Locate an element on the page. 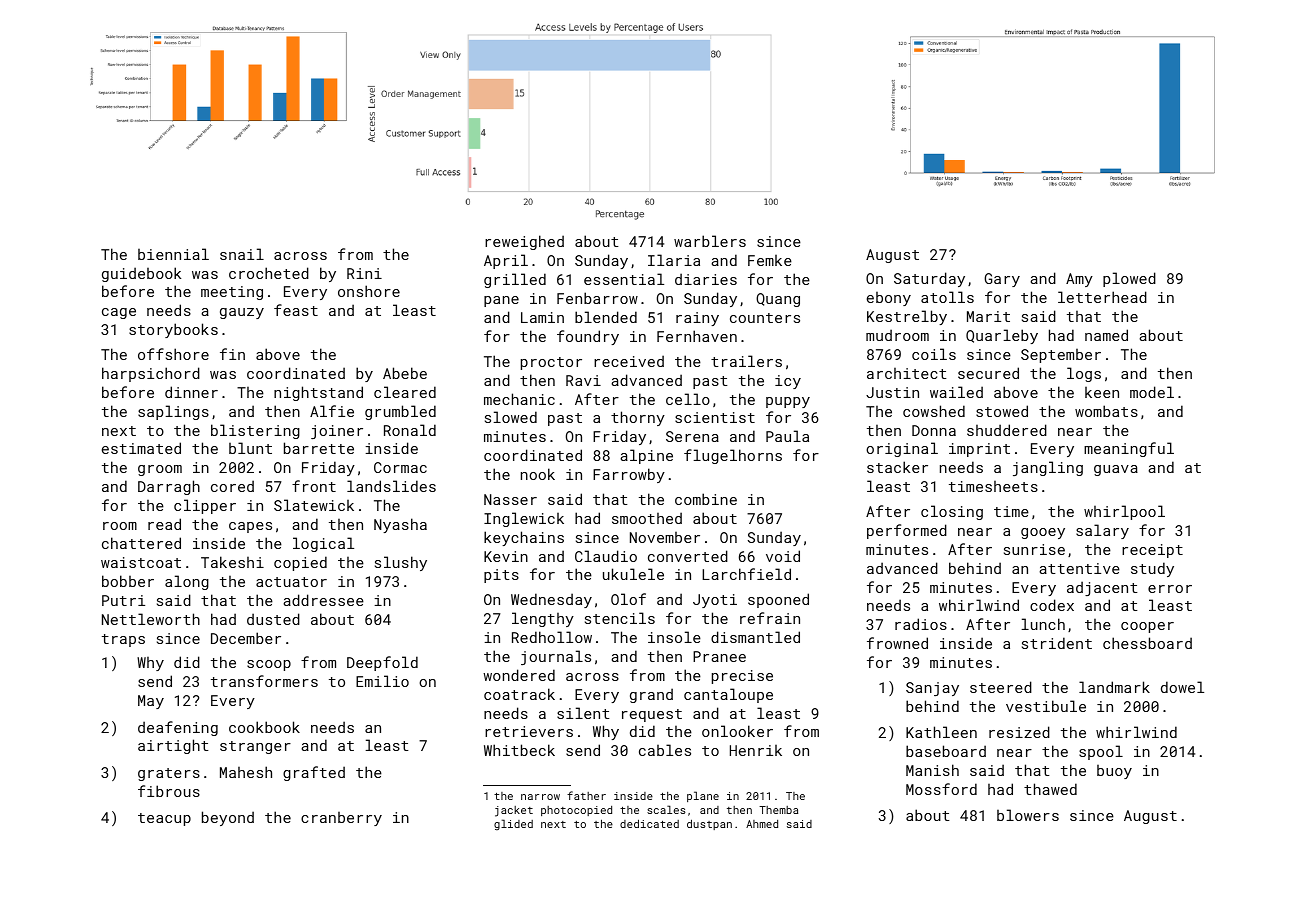 This document has width=1308, height=924. dowel is located at coordinates (1182, 687).
